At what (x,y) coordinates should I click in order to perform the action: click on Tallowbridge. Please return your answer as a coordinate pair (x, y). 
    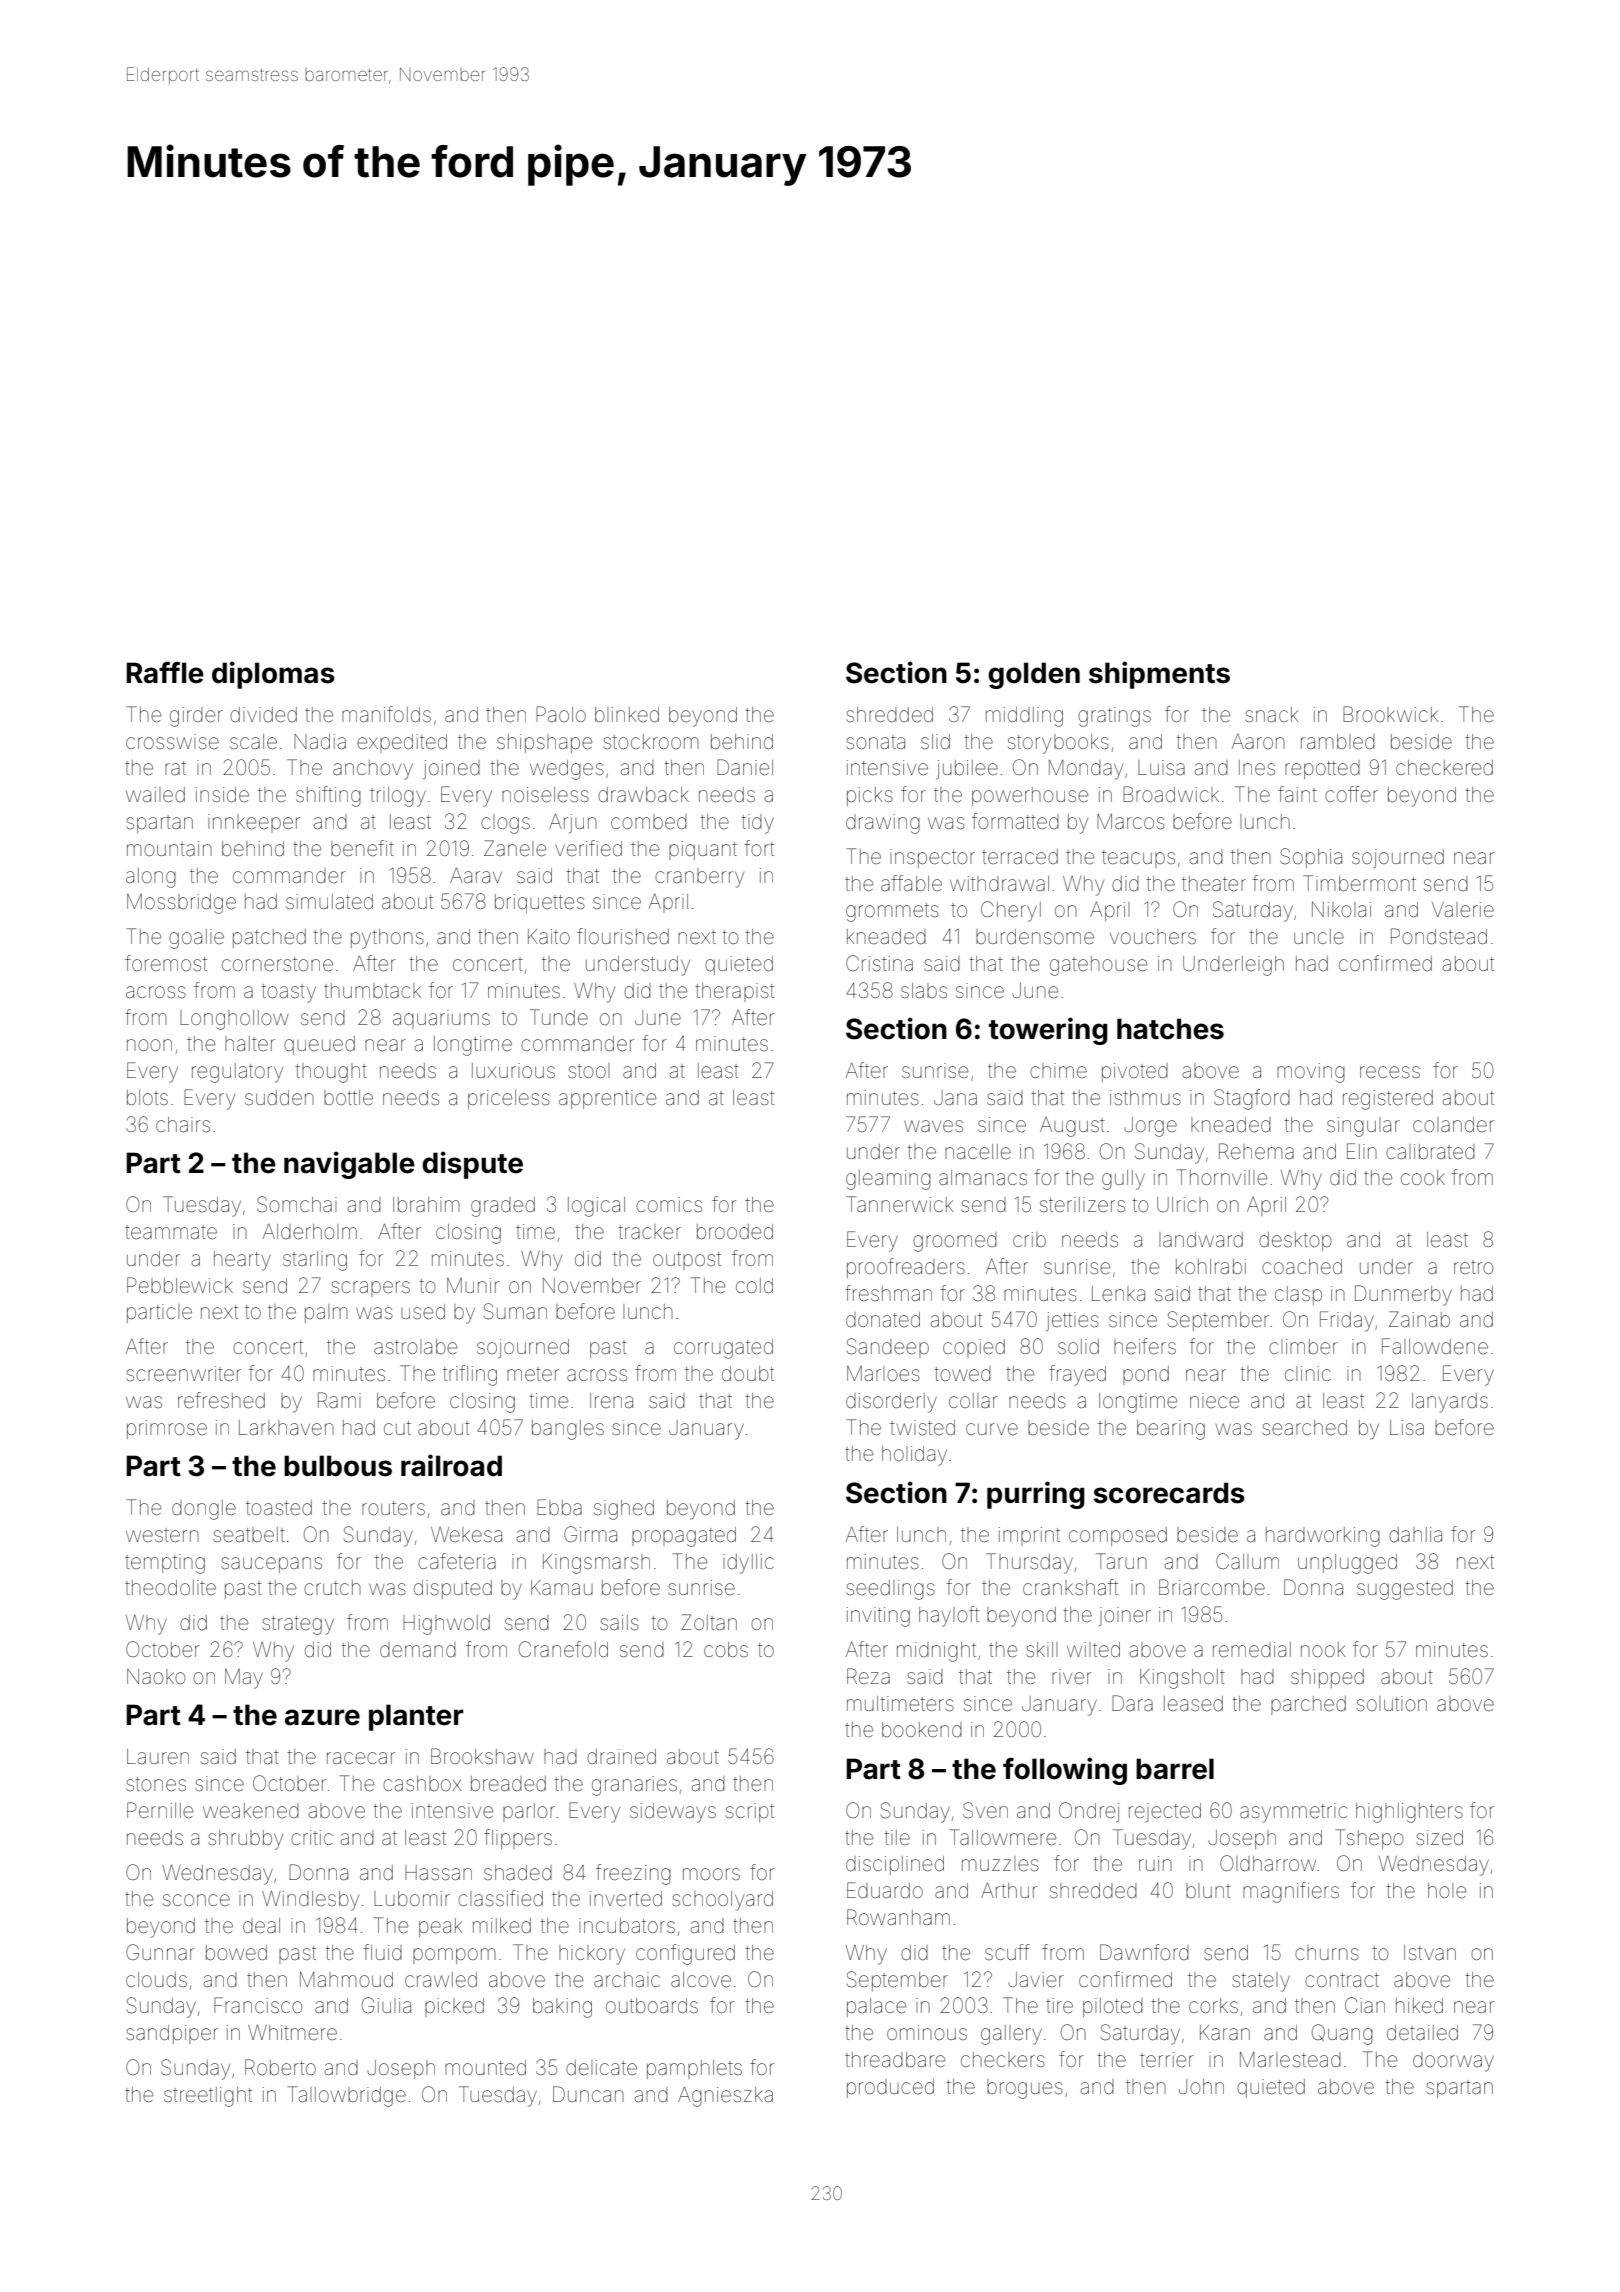
    Looking at the image, I should click on (346, 2096).
